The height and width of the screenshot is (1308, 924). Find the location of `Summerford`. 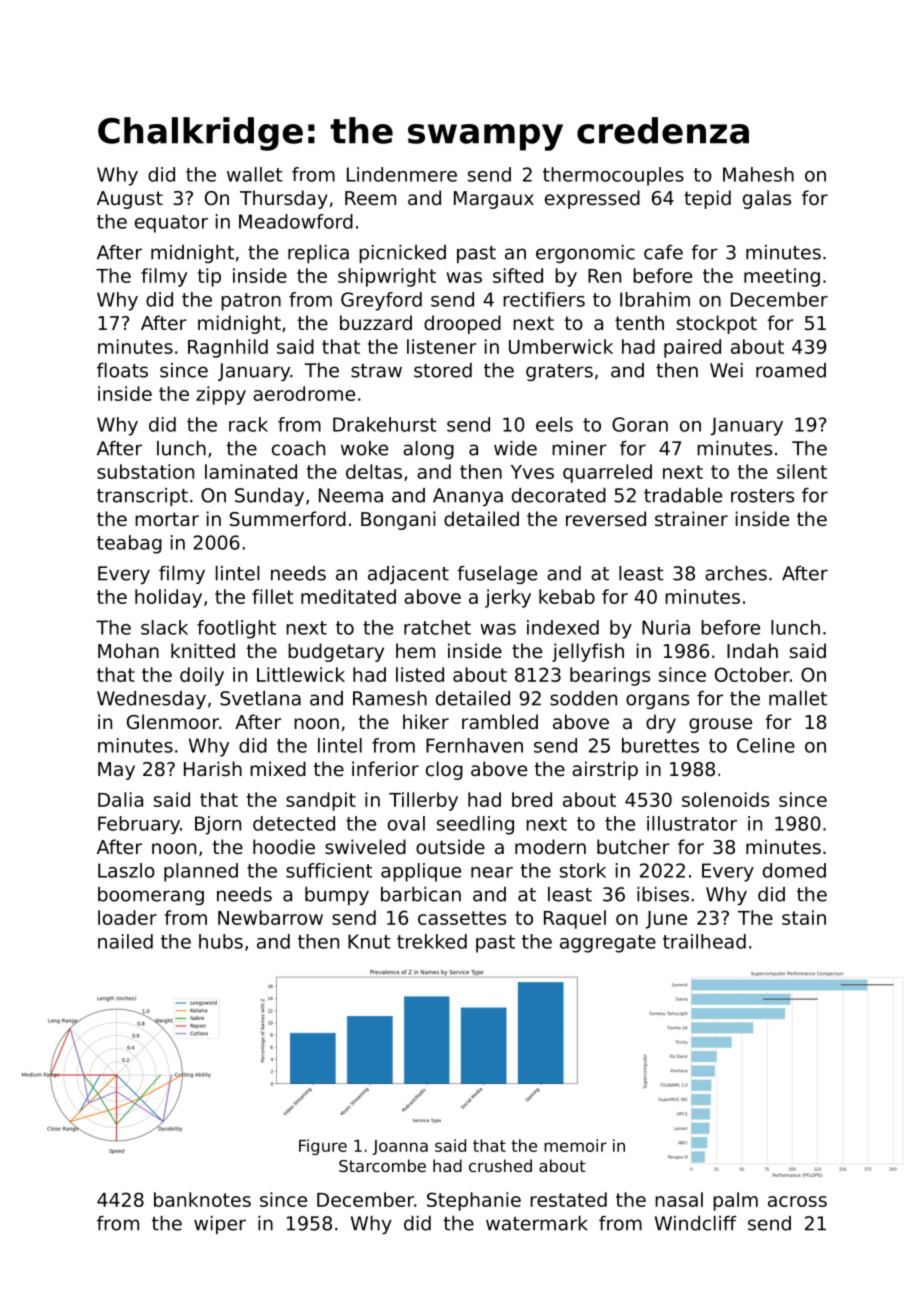

Summerford is located at coordinates (288, 518).
